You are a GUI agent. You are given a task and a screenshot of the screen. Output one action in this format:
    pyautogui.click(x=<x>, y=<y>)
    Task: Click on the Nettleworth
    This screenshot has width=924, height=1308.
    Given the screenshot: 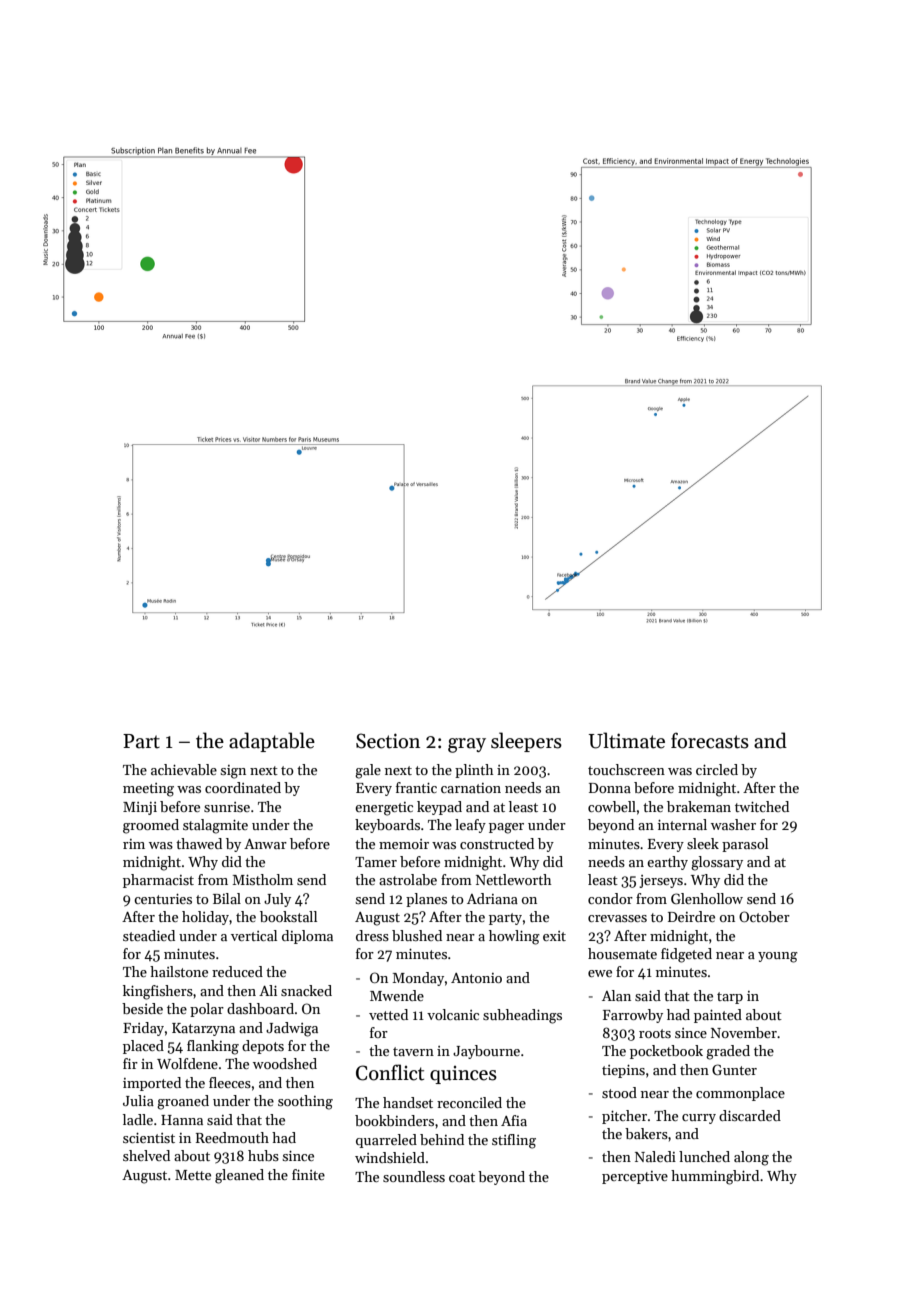 What is the action you would take?
    pyautogui.click(x=514, y=879)
